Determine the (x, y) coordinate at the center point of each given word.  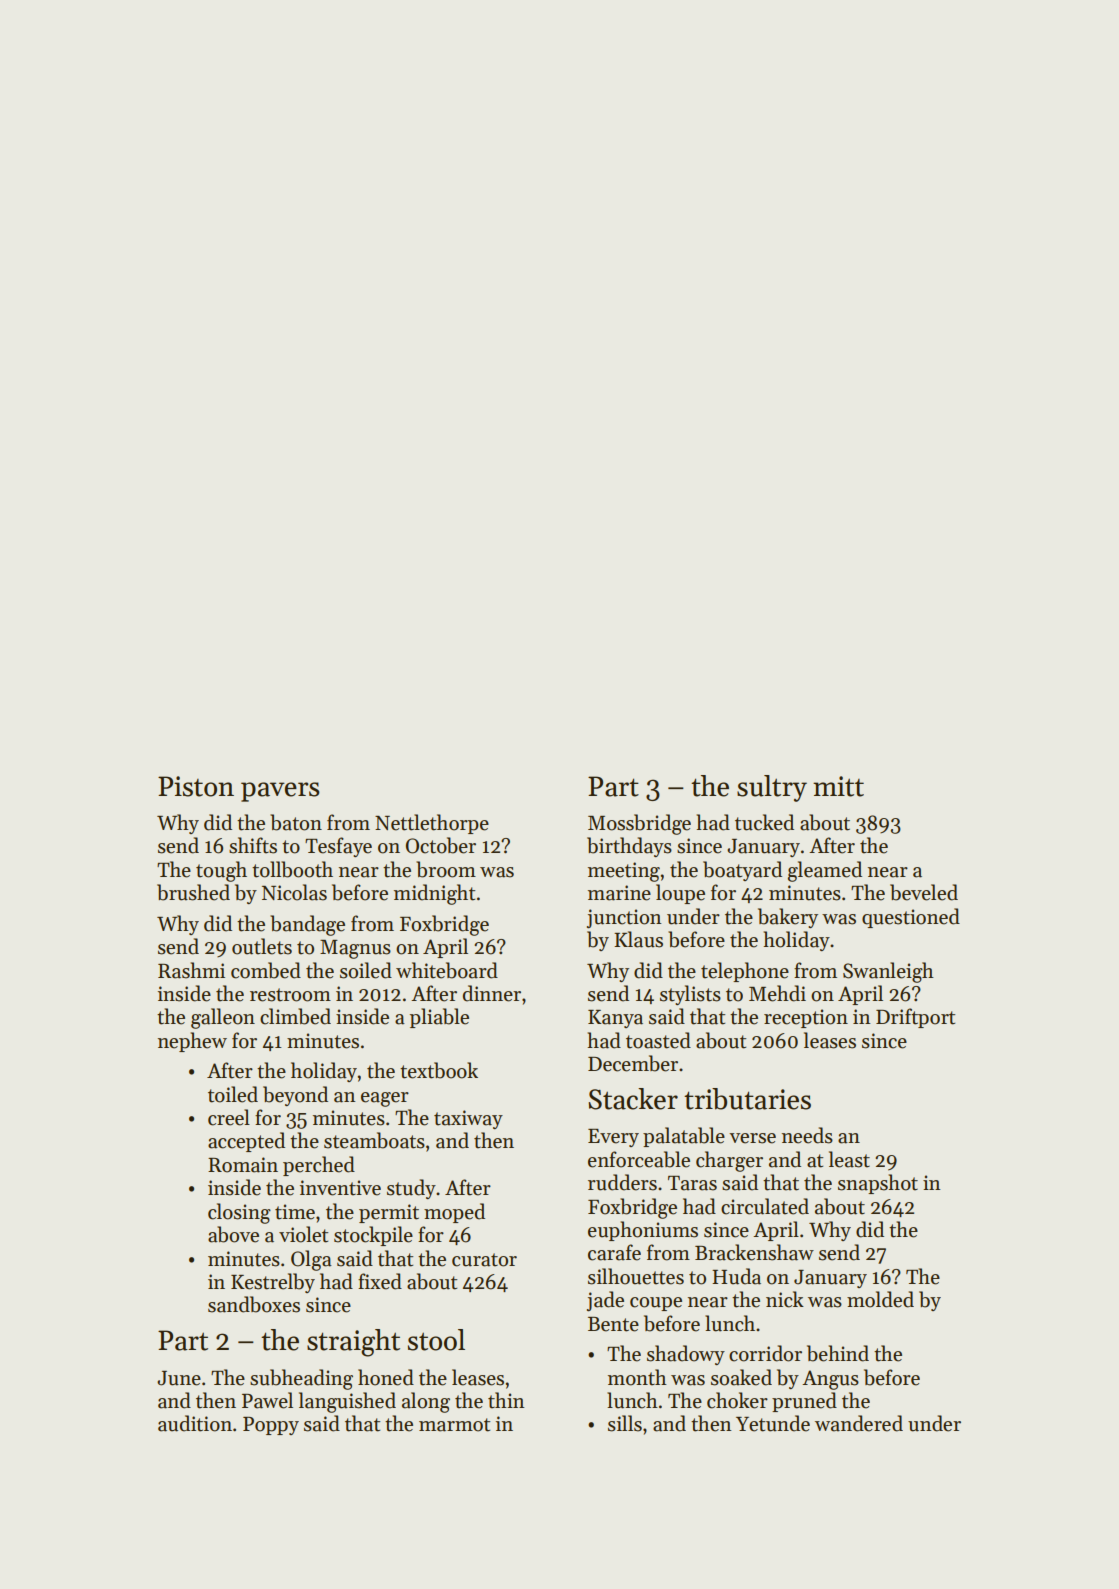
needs (807, 1135)
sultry (772, 788)
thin (506, 1400)
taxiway (468, 1119)
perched (319, 1166)
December (633, 1063)
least (849, 1159)
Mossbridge (639, 824)
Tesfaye (338, 847)
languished (347, 1402)
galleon (223, 1018)
